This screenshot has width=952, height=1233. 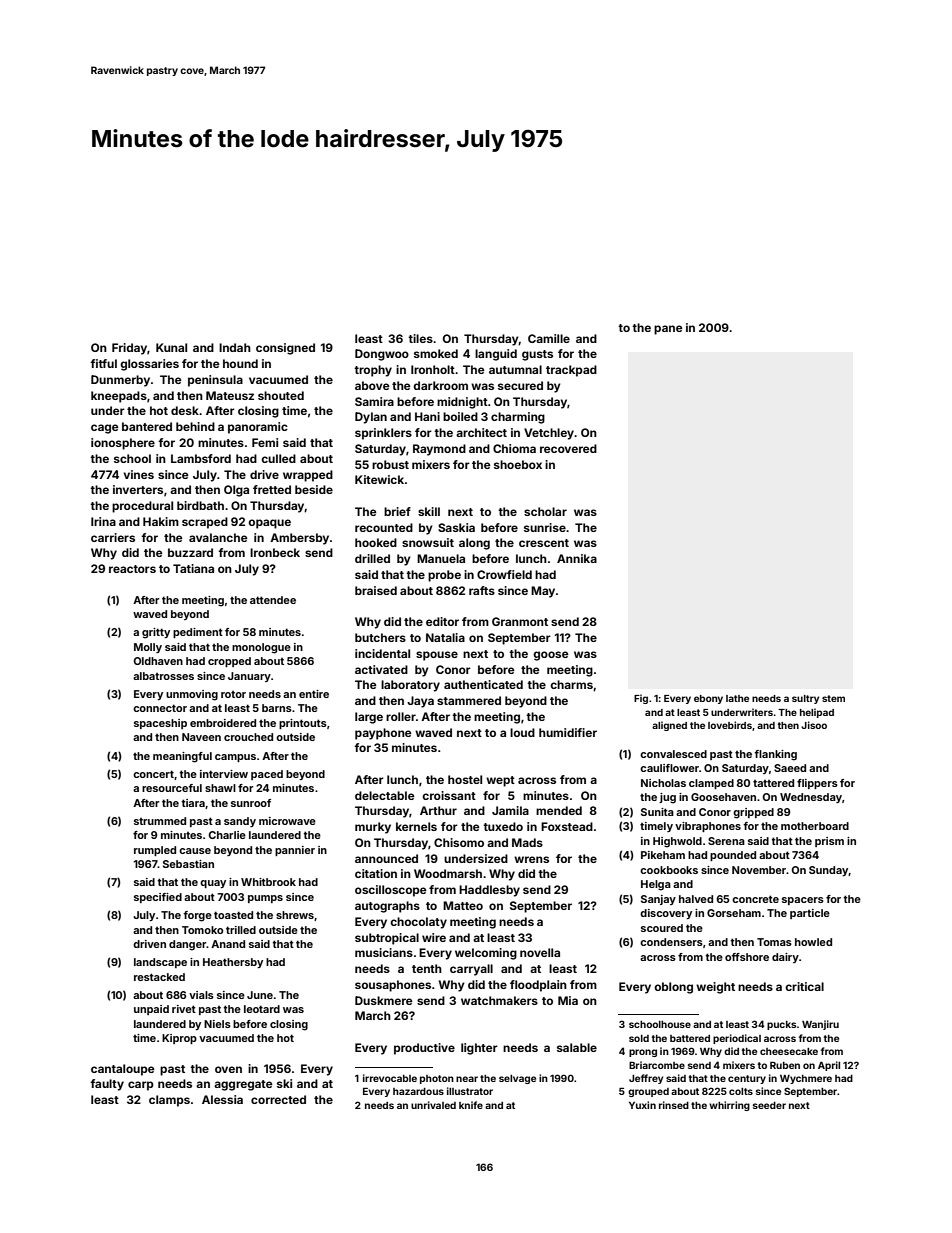 What do you see at coordinates (103, 521) in the screenshot?
I see `Irina` at bounding box center [103, 521].
